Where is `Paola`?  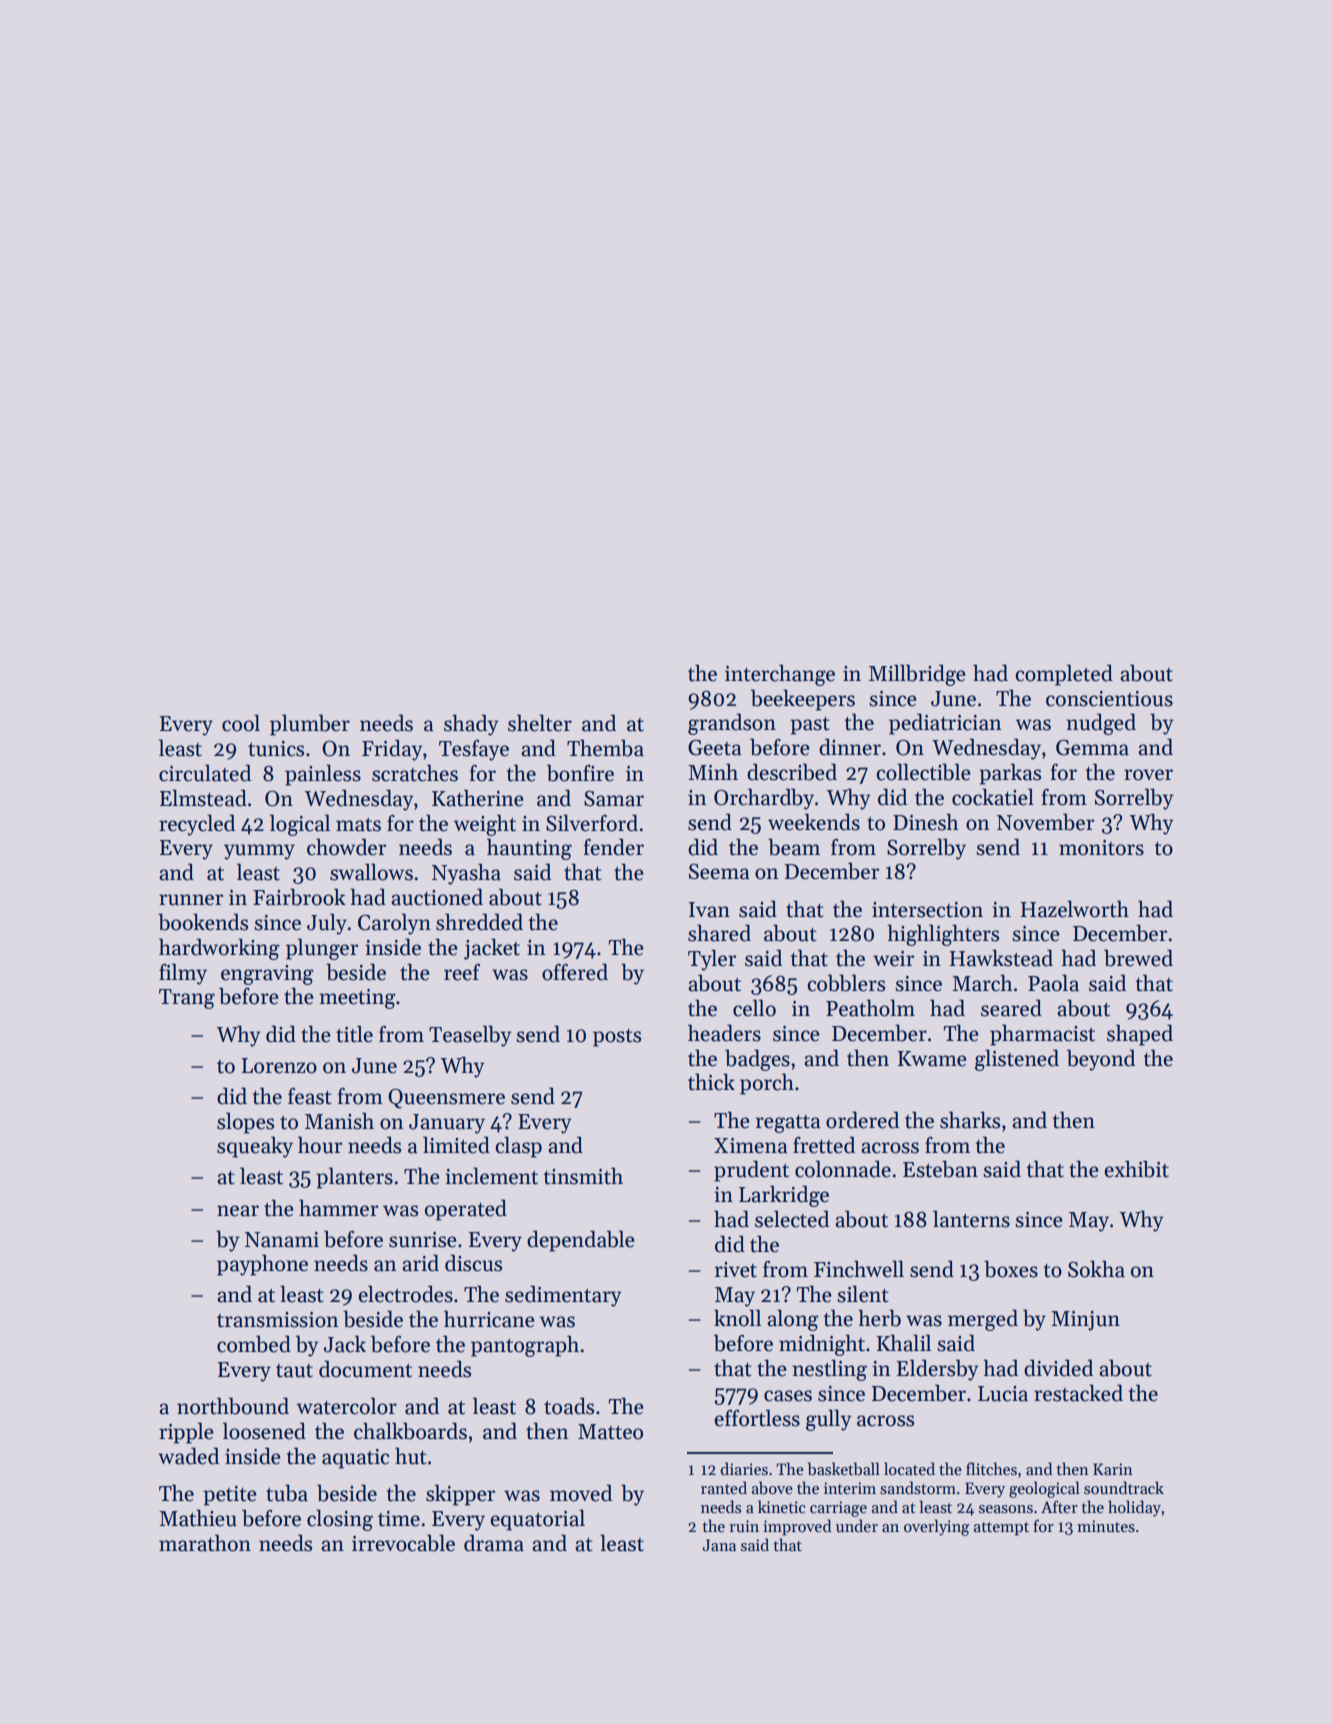
Paola is located at coordinates (1053, 983).
